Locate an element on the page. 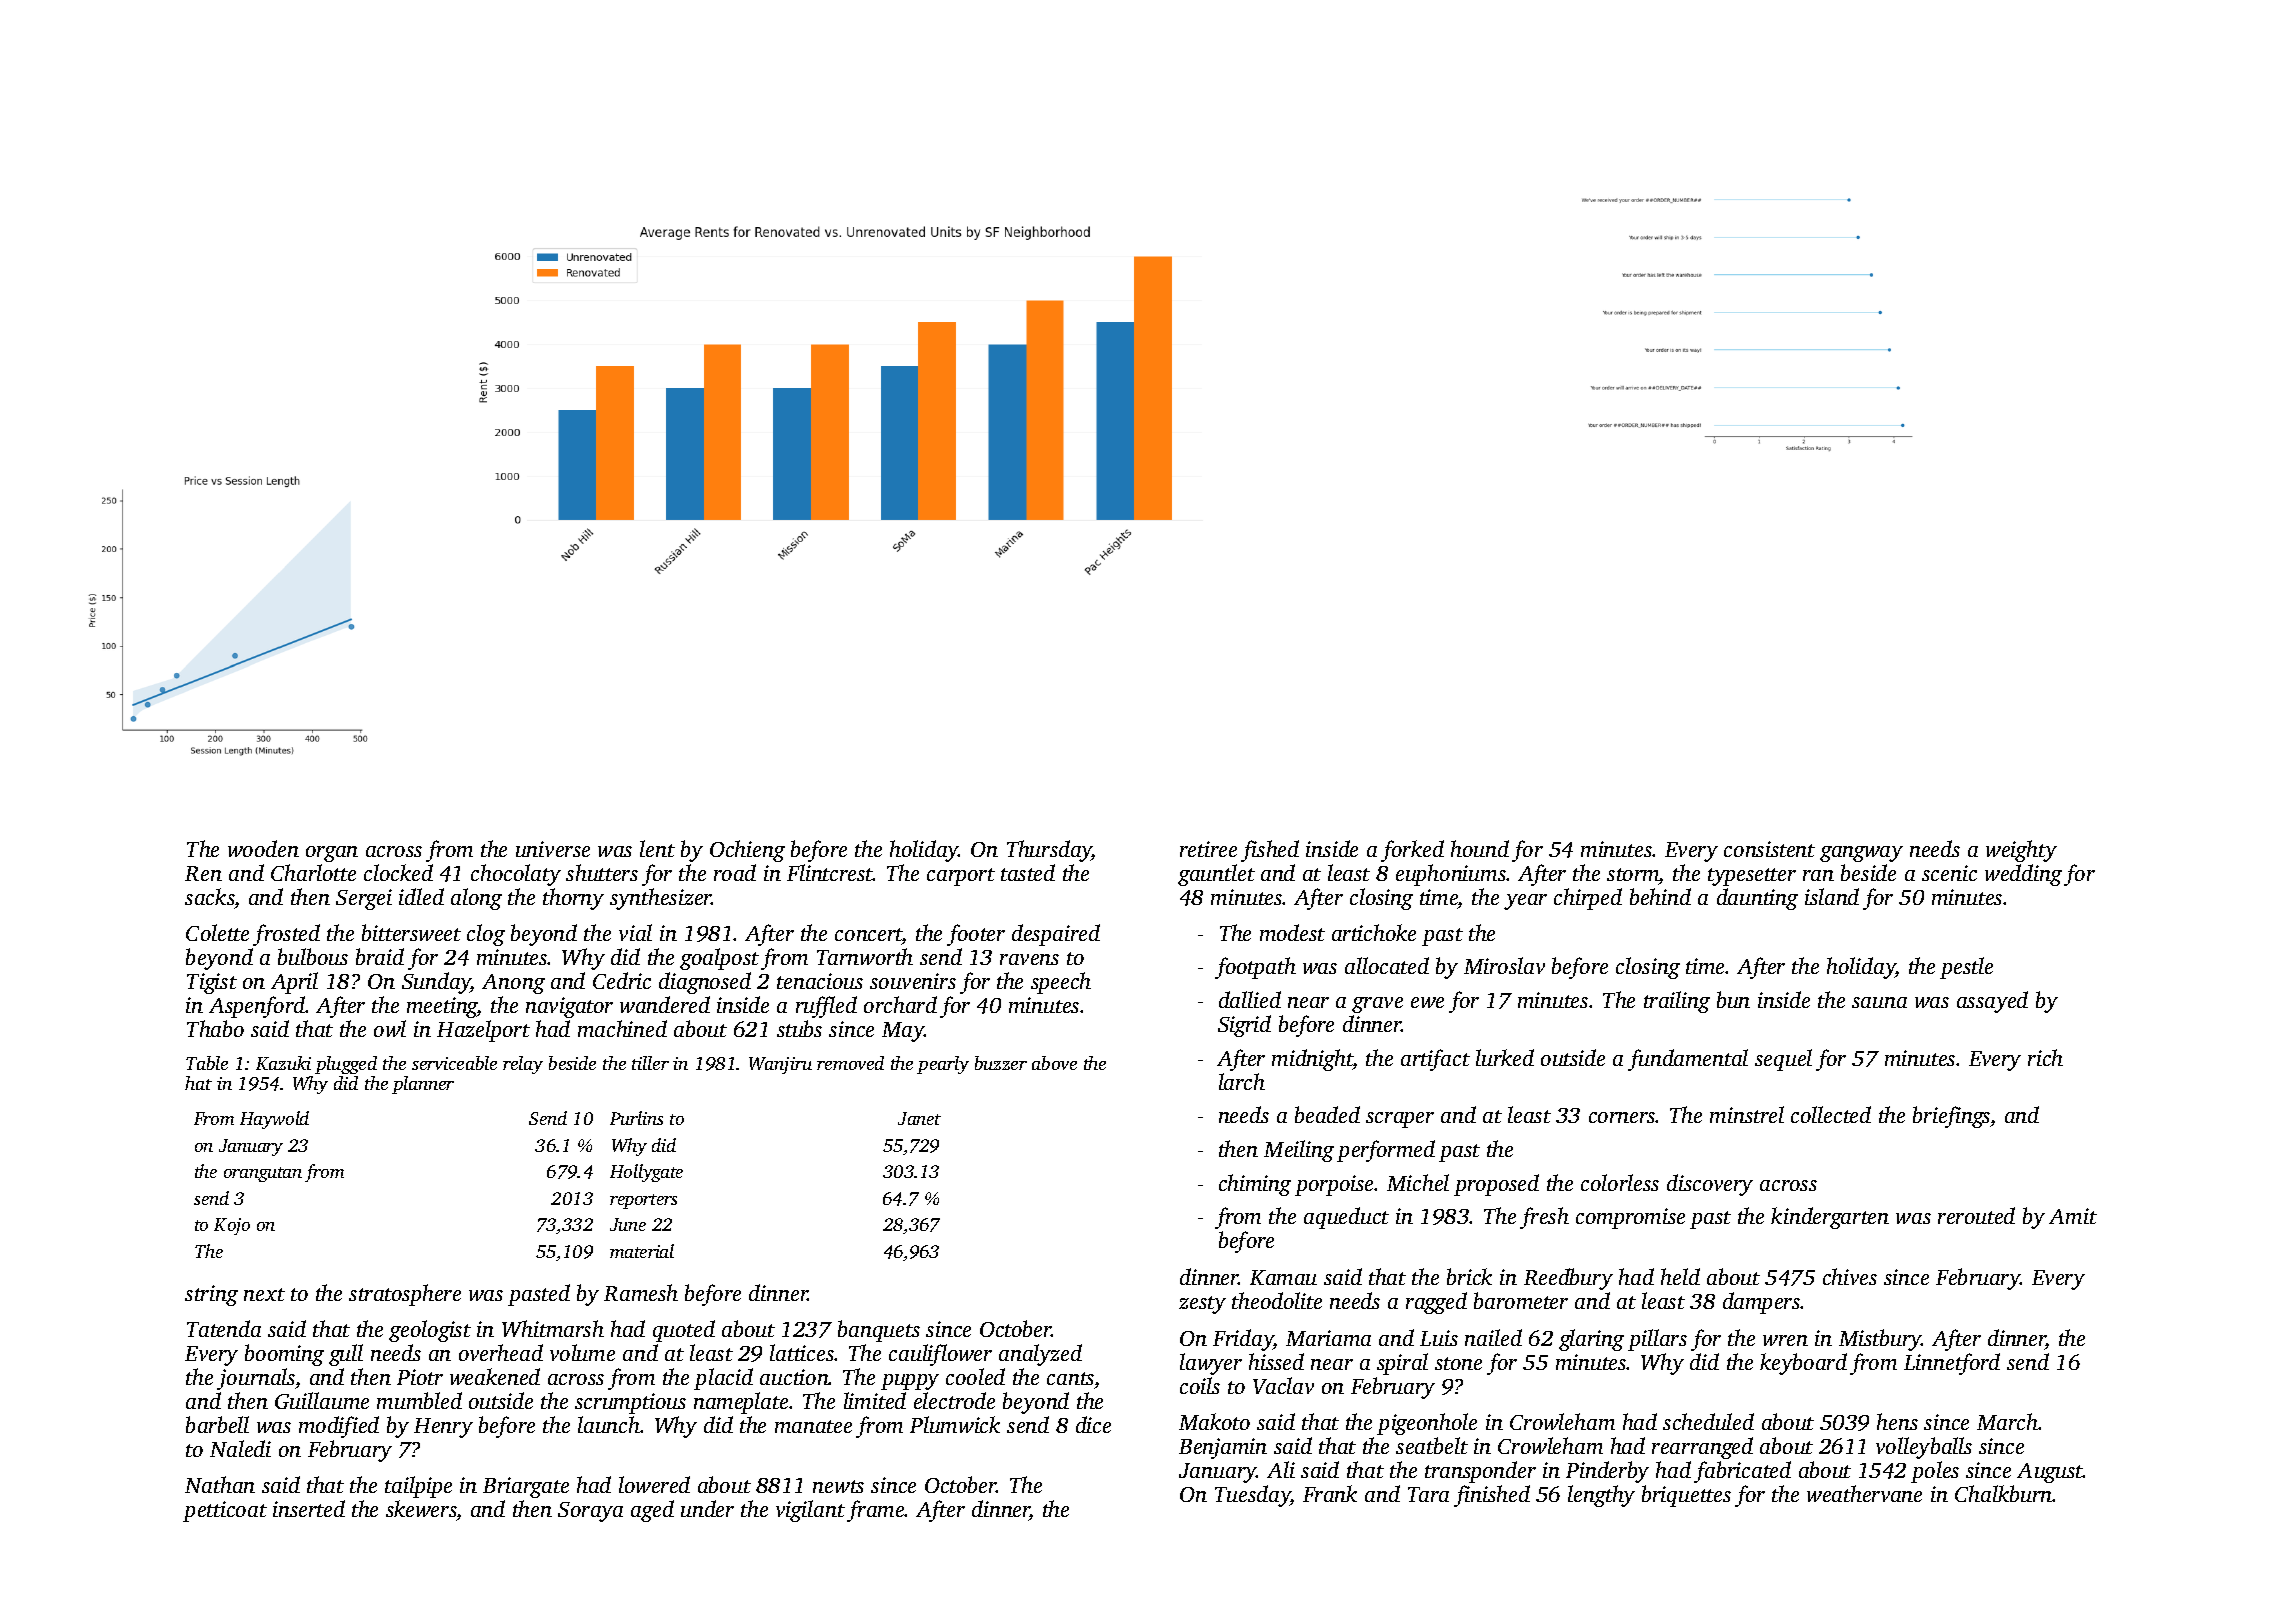  wooden is located at coordinates (263, 848).
